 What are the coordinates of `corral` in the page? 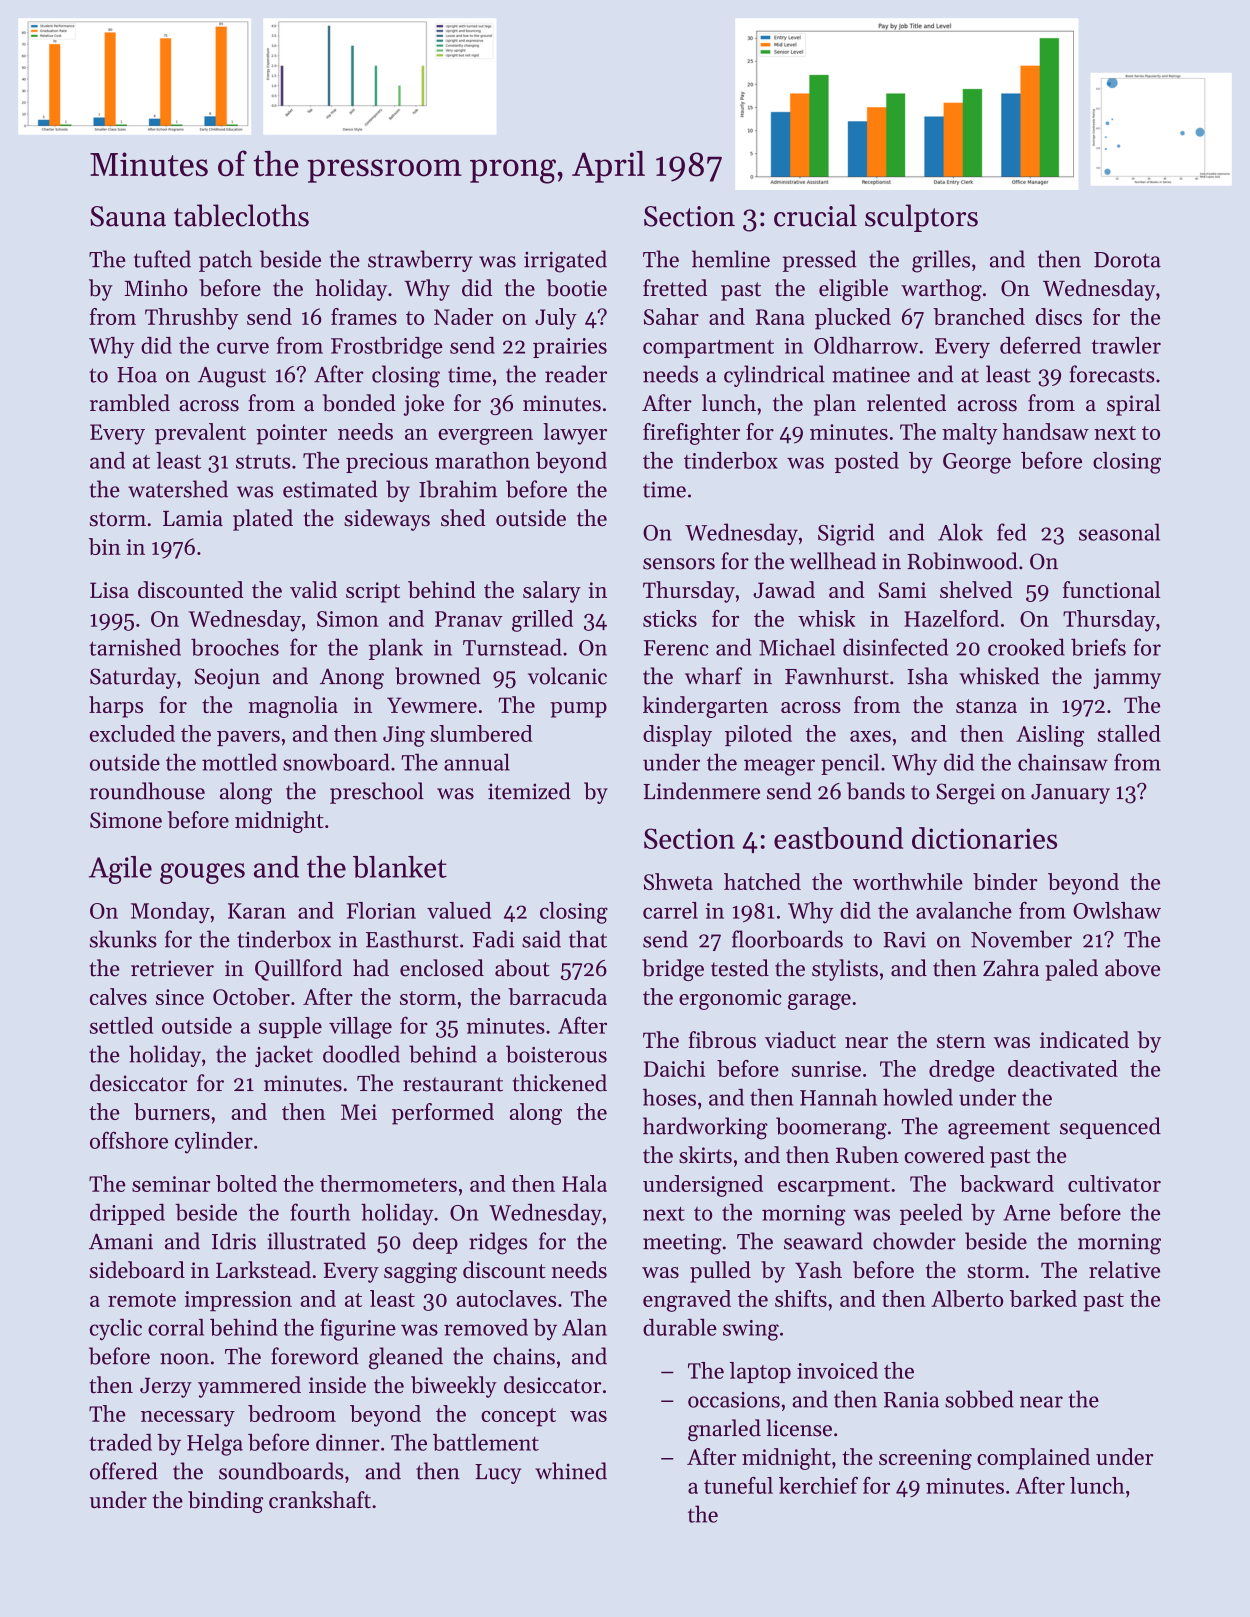 It's located at (176, 1327).
